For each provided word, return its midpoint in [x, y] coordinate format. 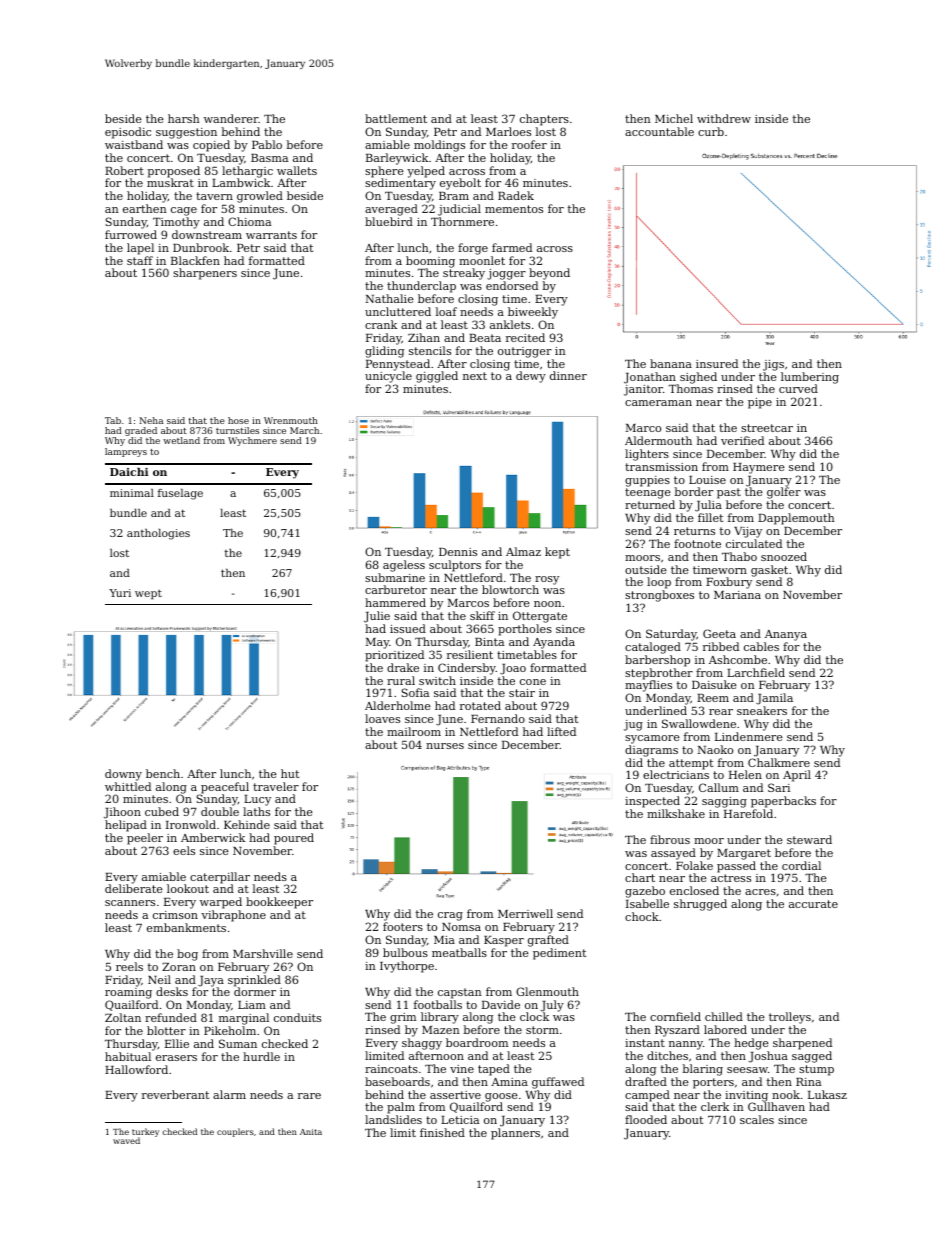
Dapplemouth [796, 519]
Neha [151, 420]
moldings [439, 146]
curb [711, 131]
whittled [128, 786]
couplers [235, 1132]
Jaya [211, 981]
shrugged [700, 905]
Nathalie [389, 298]
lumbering [810, 378]
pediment [559, 954]
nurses [445, 746]
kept [557, 553]
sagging [724, 802]
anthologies [158, 534]
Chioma [249, 221]
